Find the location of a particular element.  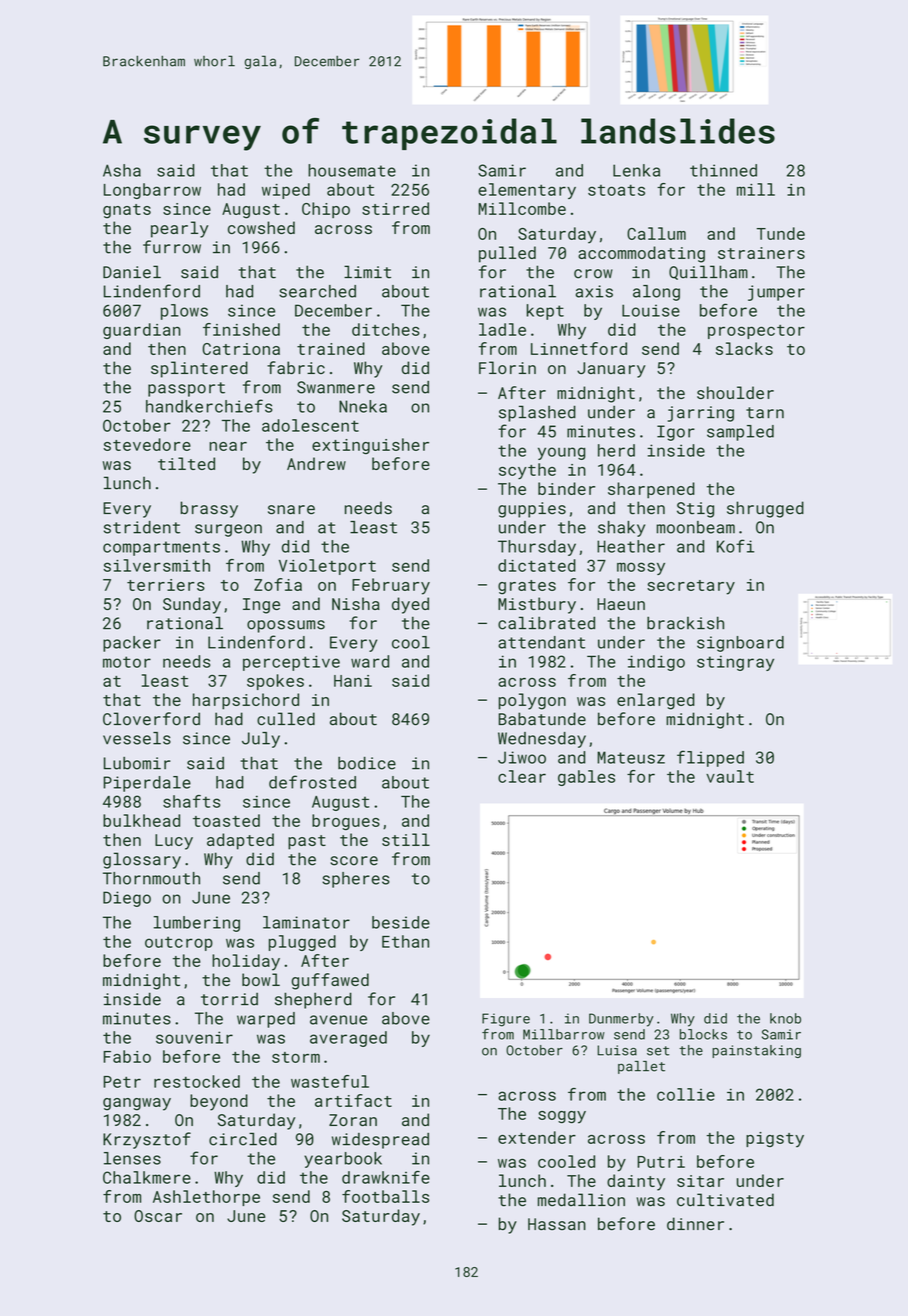

glossary is located at coordinates (142, 860).
